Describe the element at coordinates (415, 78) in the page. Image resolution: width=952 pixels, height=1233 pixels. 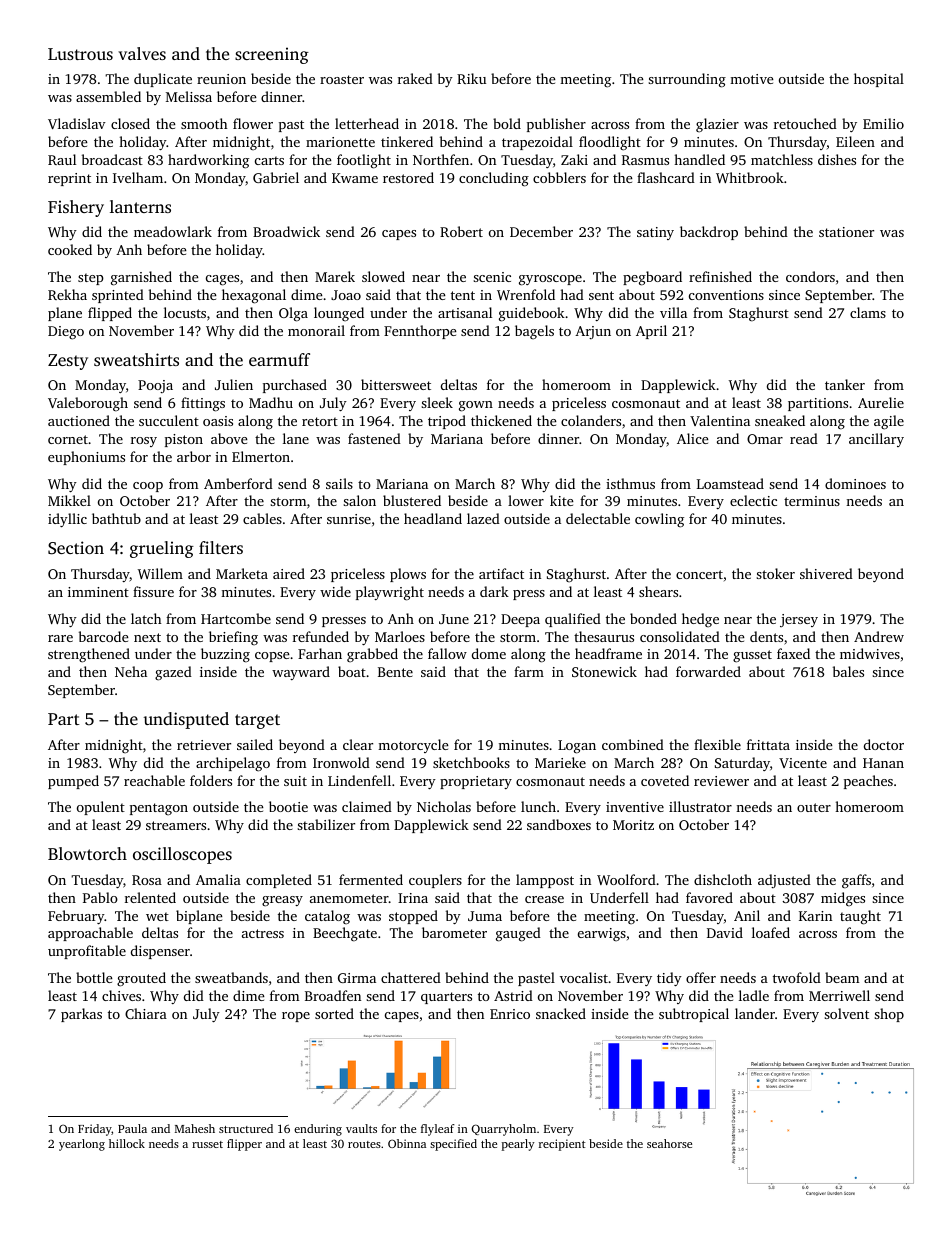
I see `raked` at that location.
